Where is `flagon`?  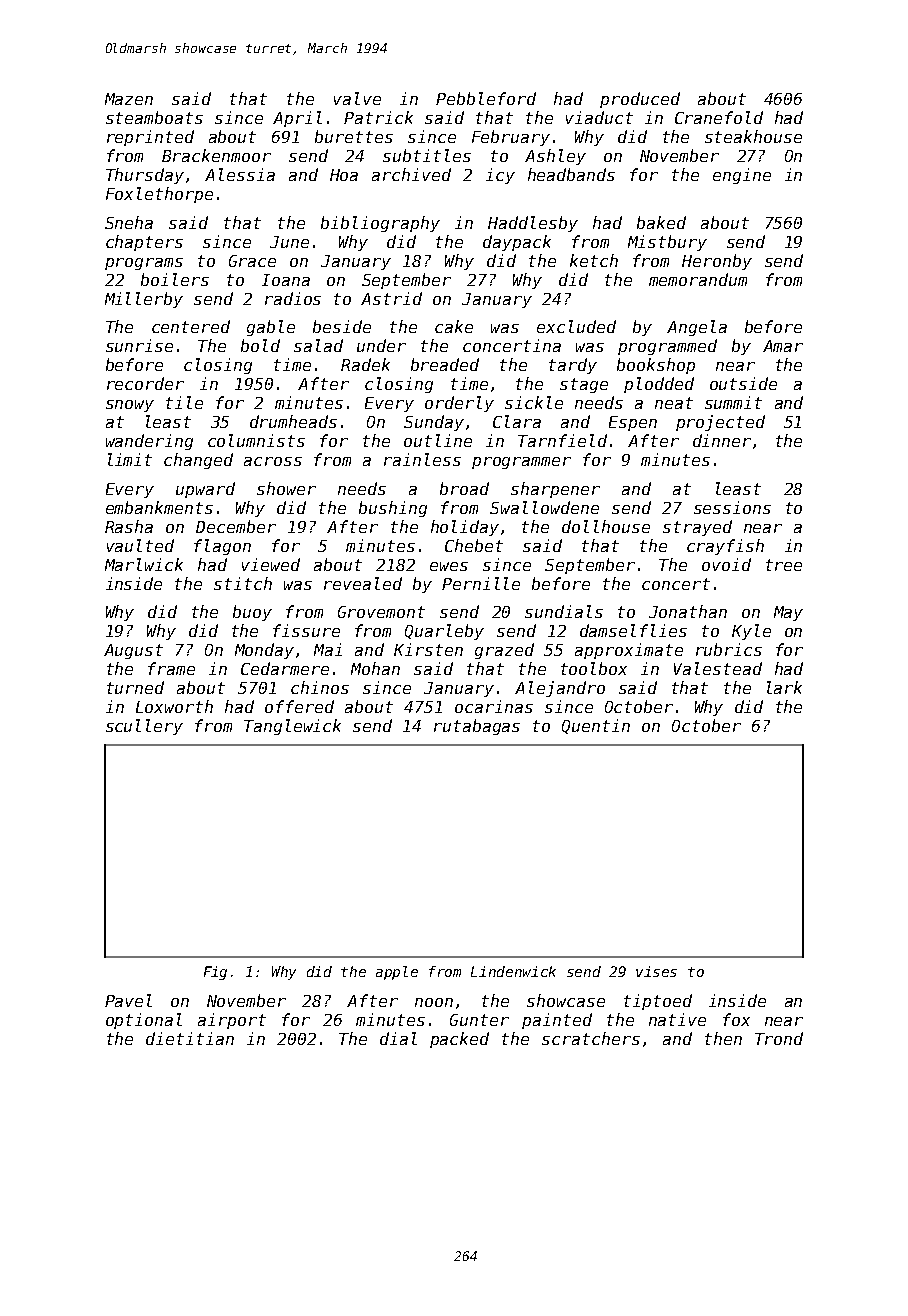
flagon is located at coordinates (222, 547).
